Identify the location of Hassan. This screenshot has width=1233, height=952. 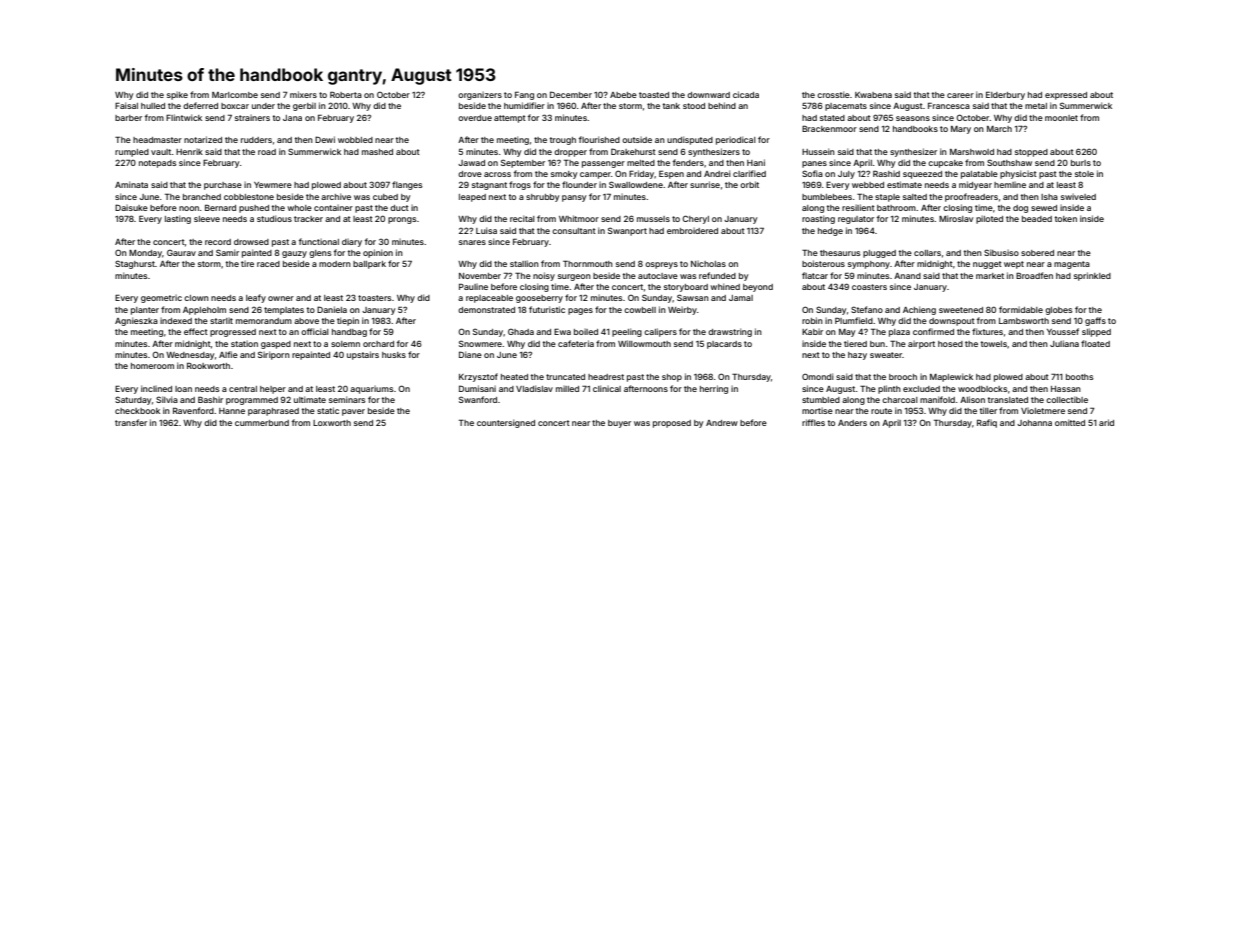
(1066, 389).
